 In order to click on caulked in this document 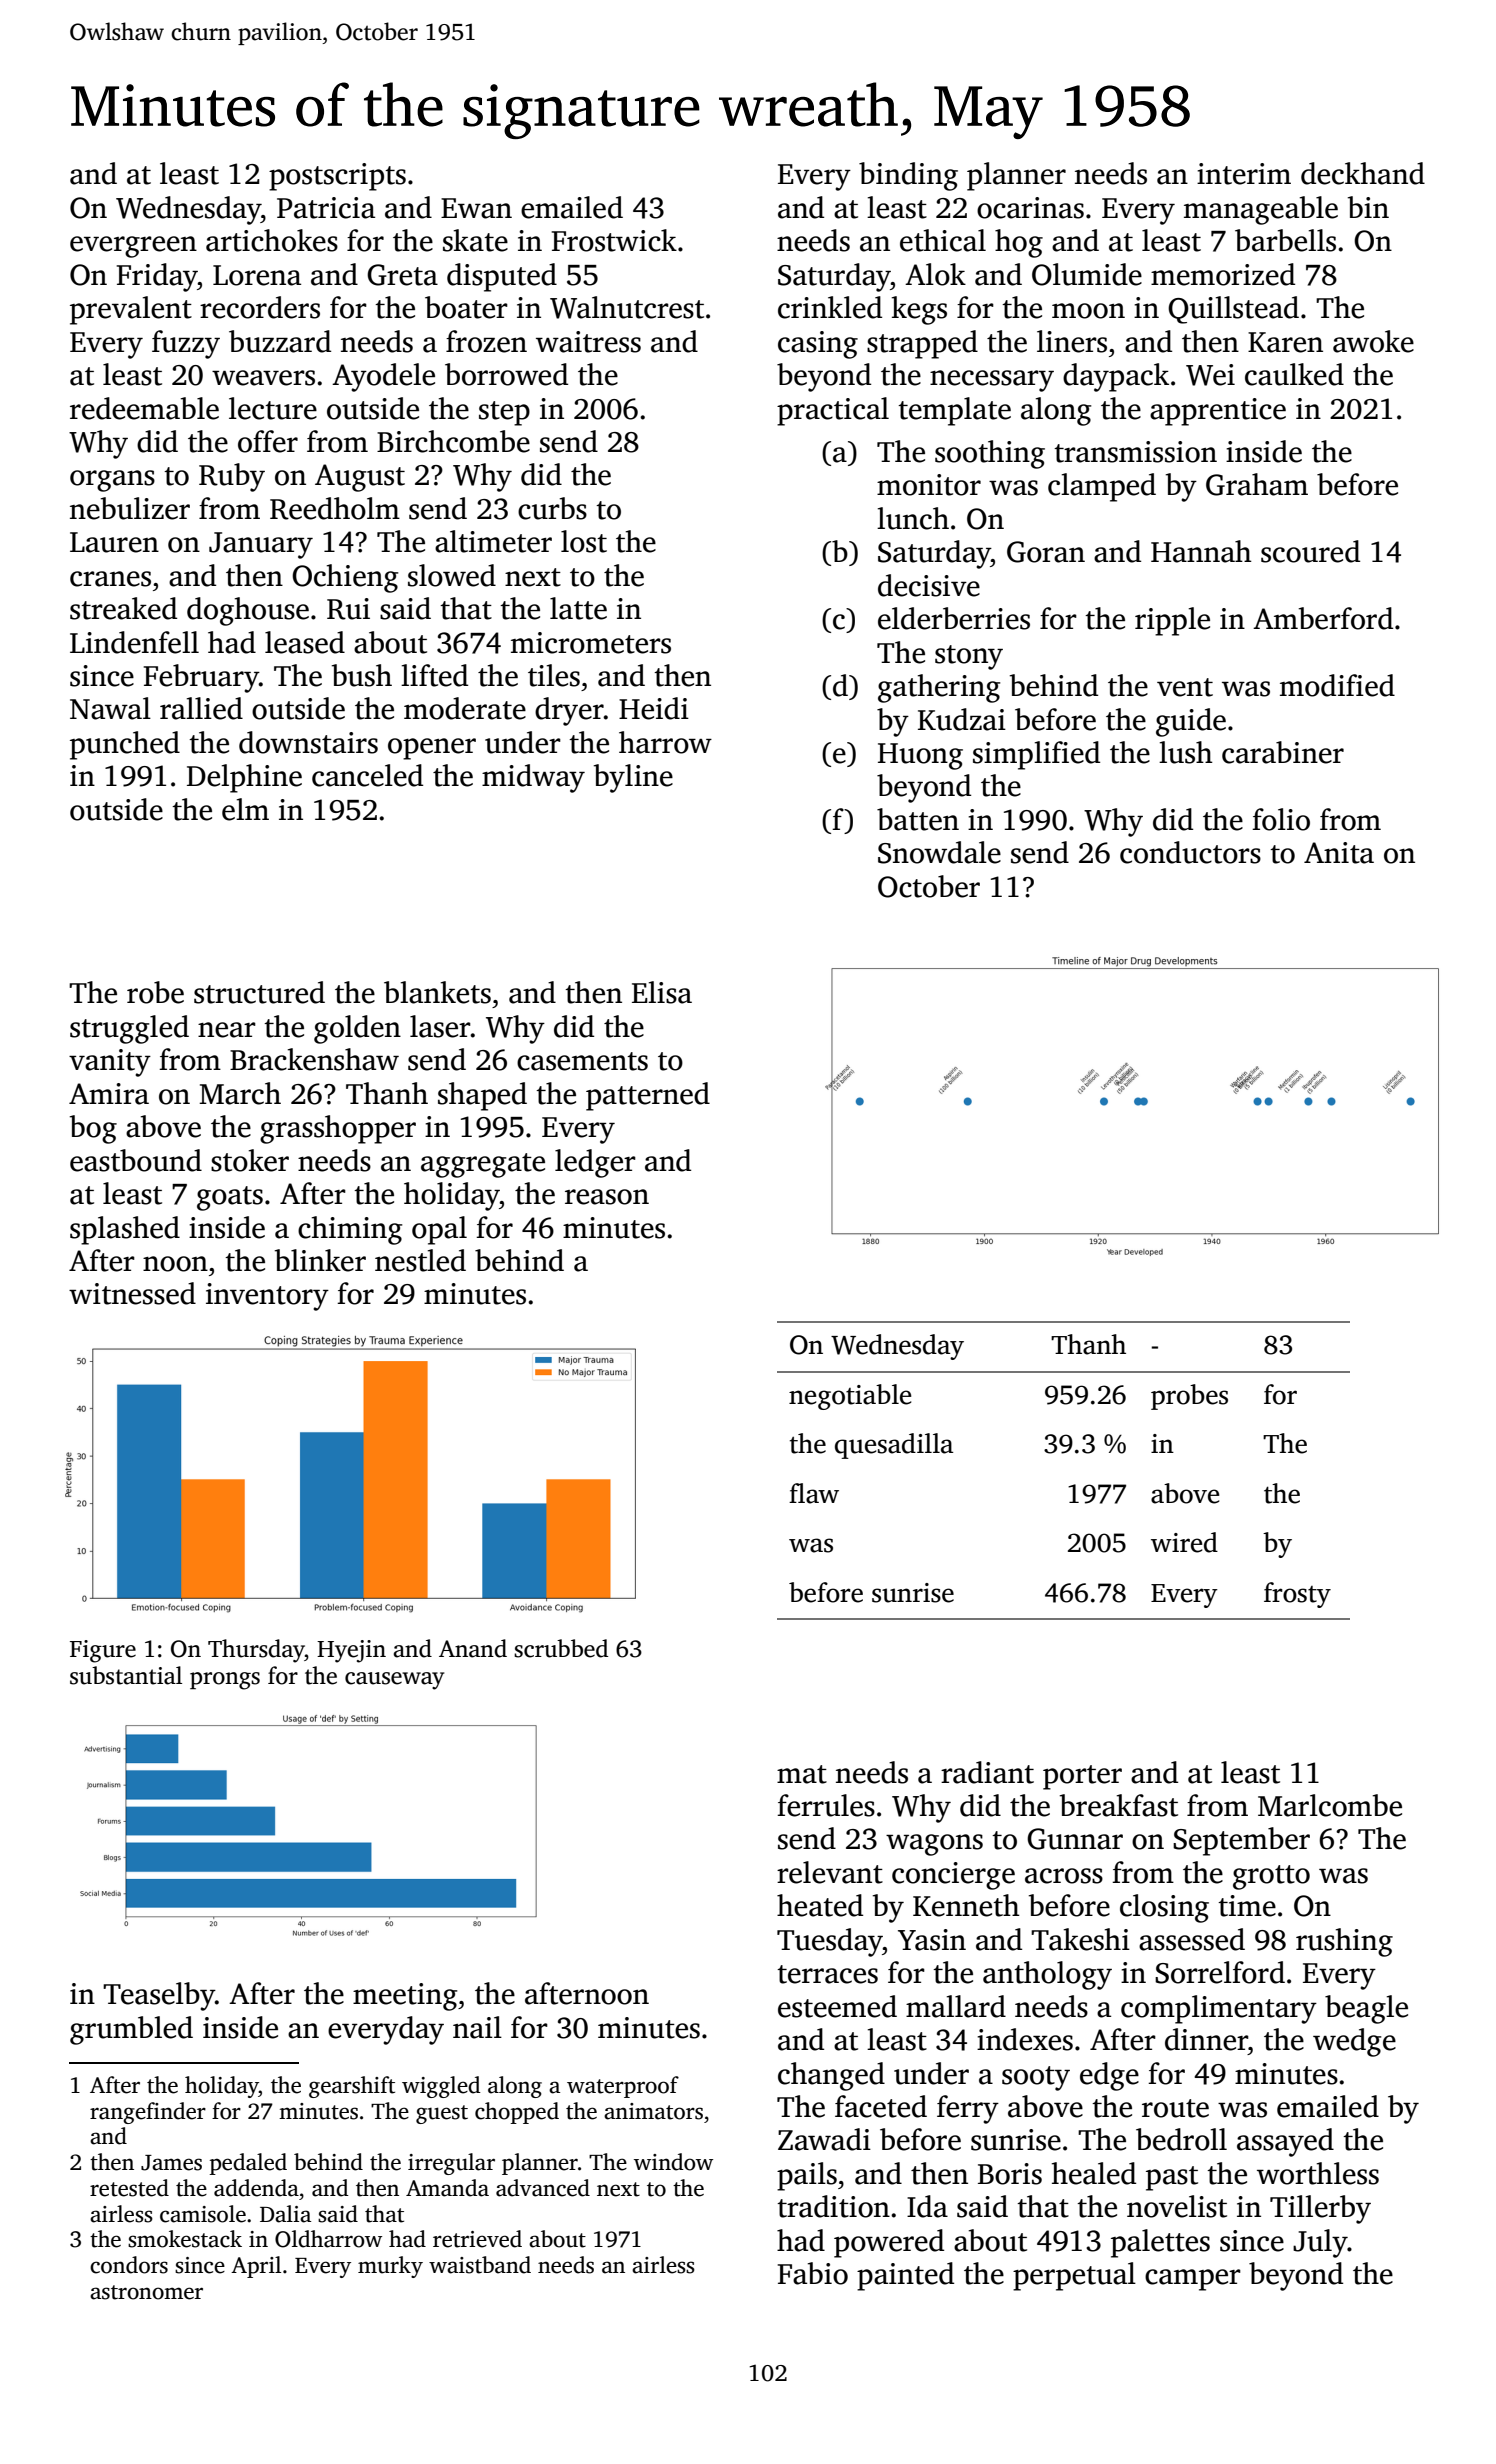, I will do `click(1294, 374)`.
